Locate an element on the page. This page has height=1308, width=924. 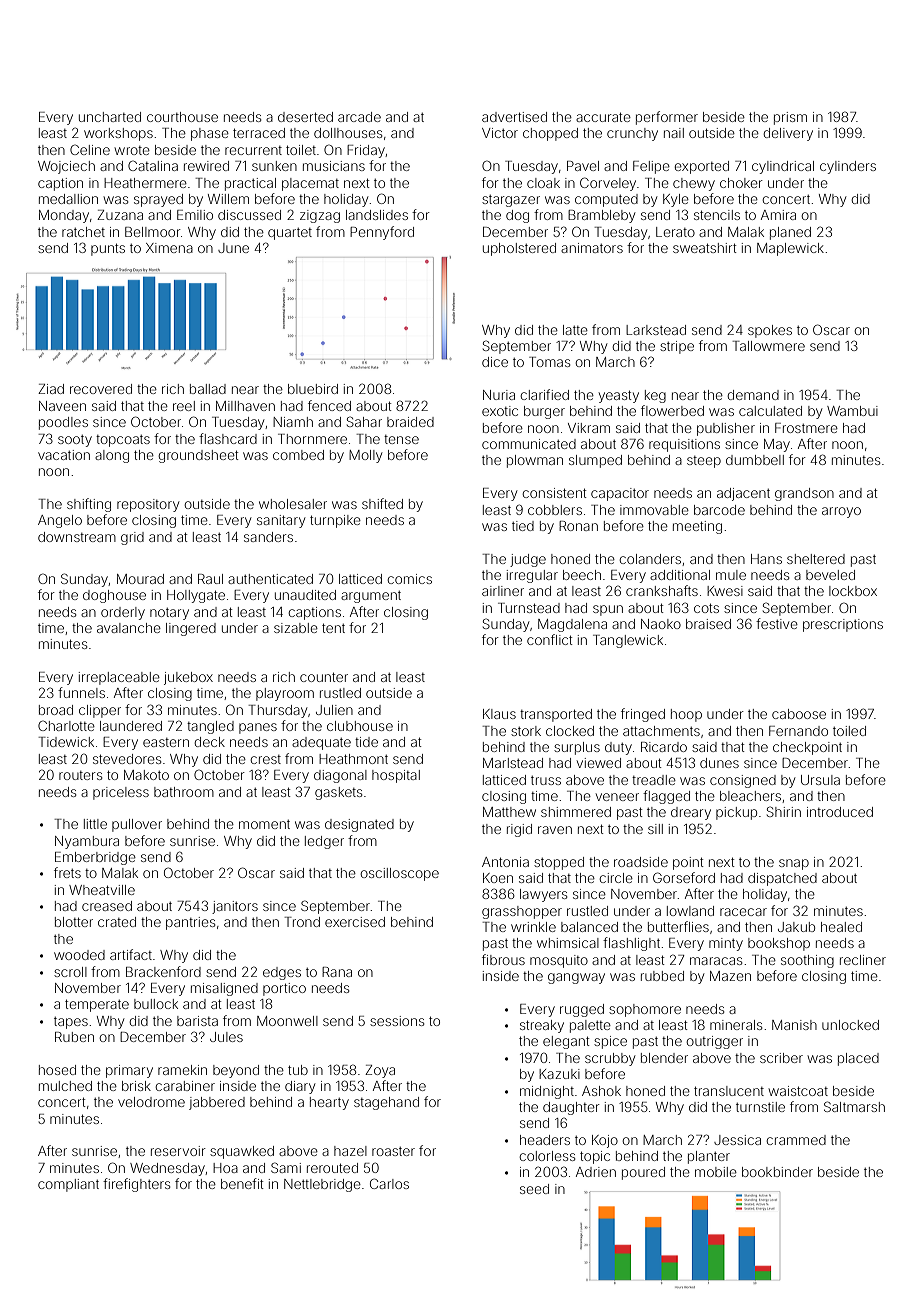
compliant is located at coordinates (68, 1185).
